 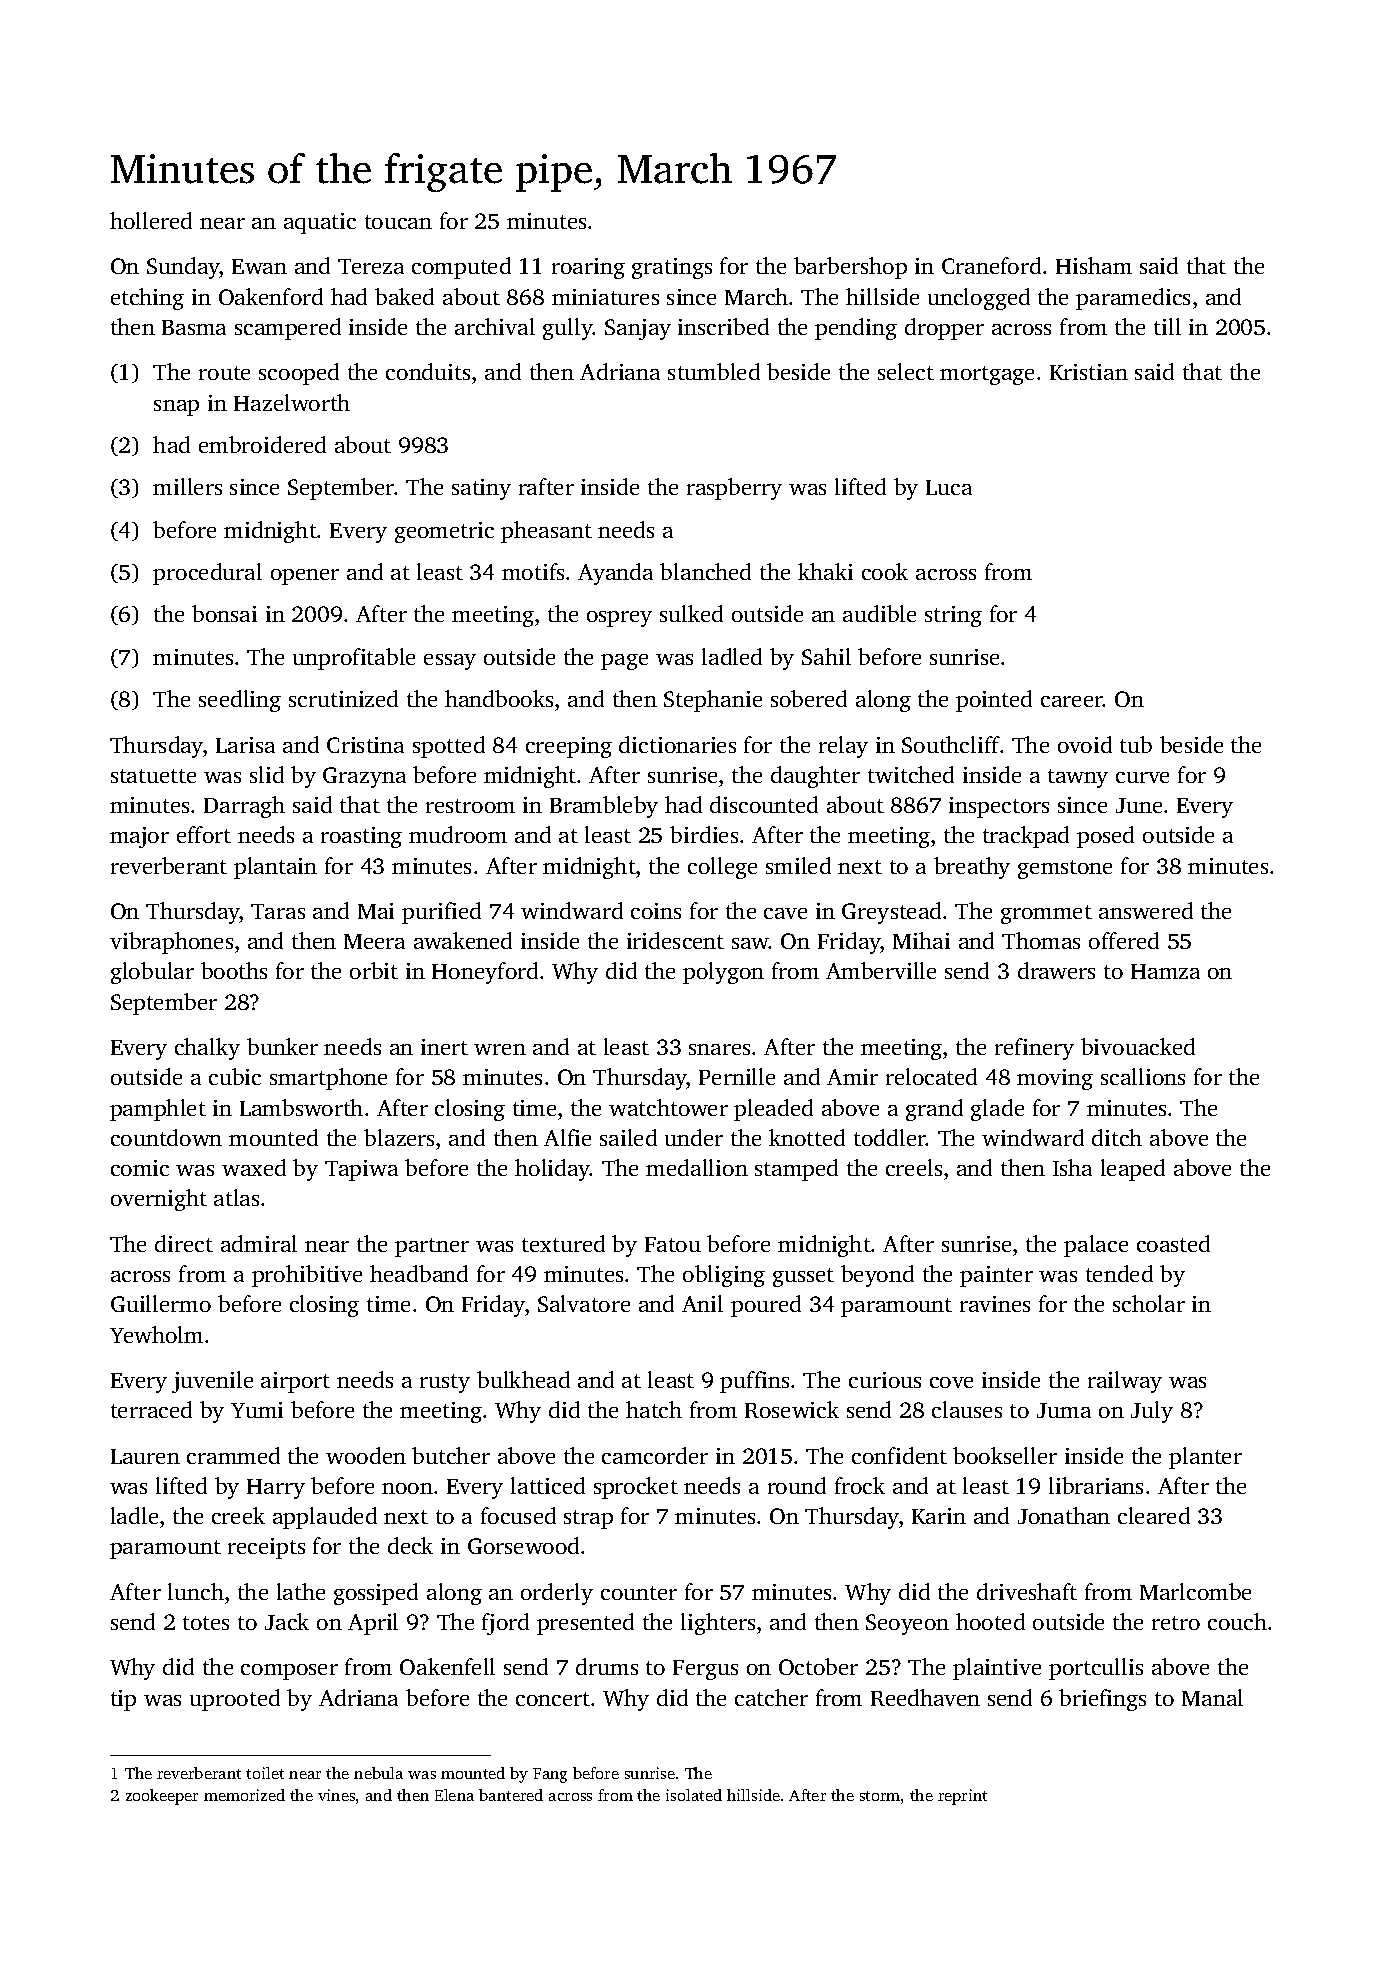 What do you see at coordinates (638, 329) in the screenshot?
I see `Sanjay` at bounding box center [638, 329].
